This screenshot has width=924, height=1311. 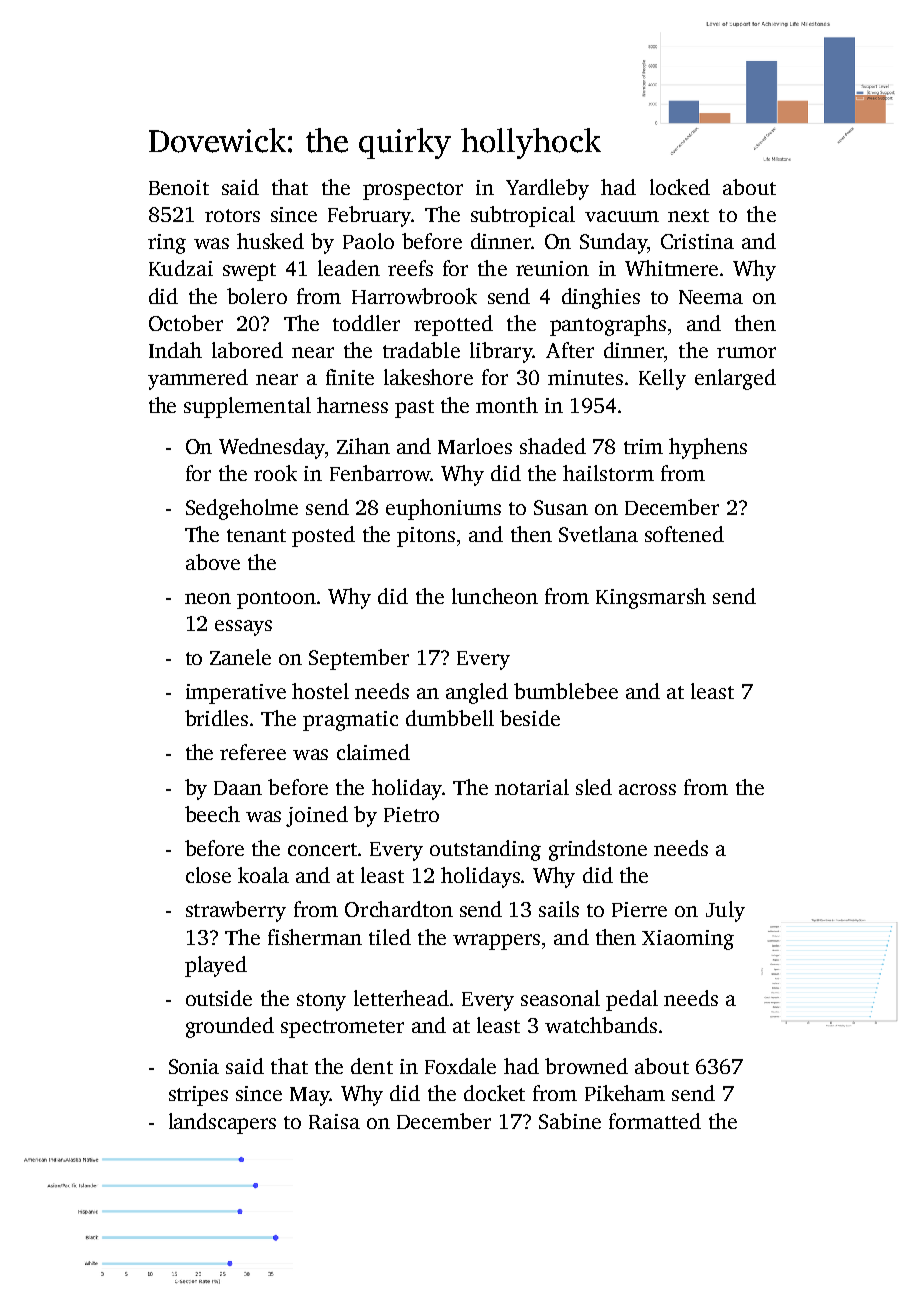 What do you see at coordinates (746, 352) in the screenshot?
I see `rumor` at bounding box center [746, 352].
